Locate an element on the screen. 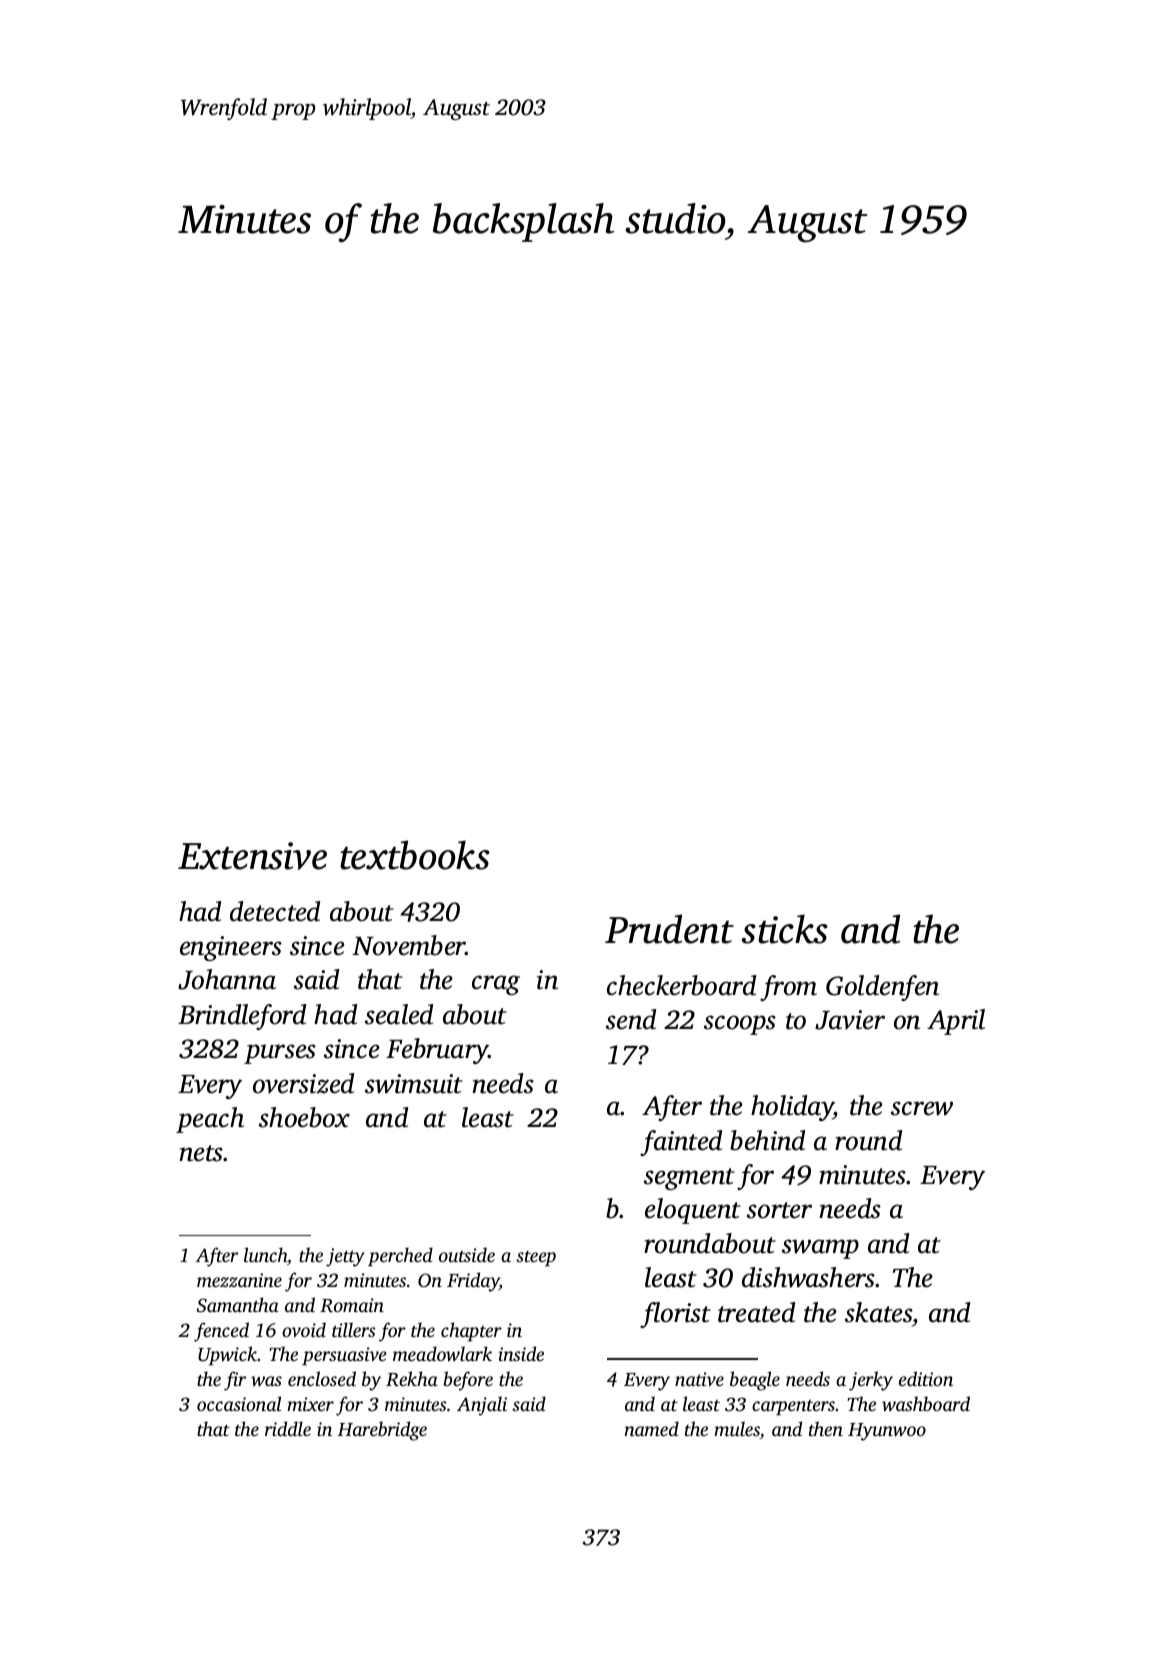  tillers is located at coordinates (353, 1329).
